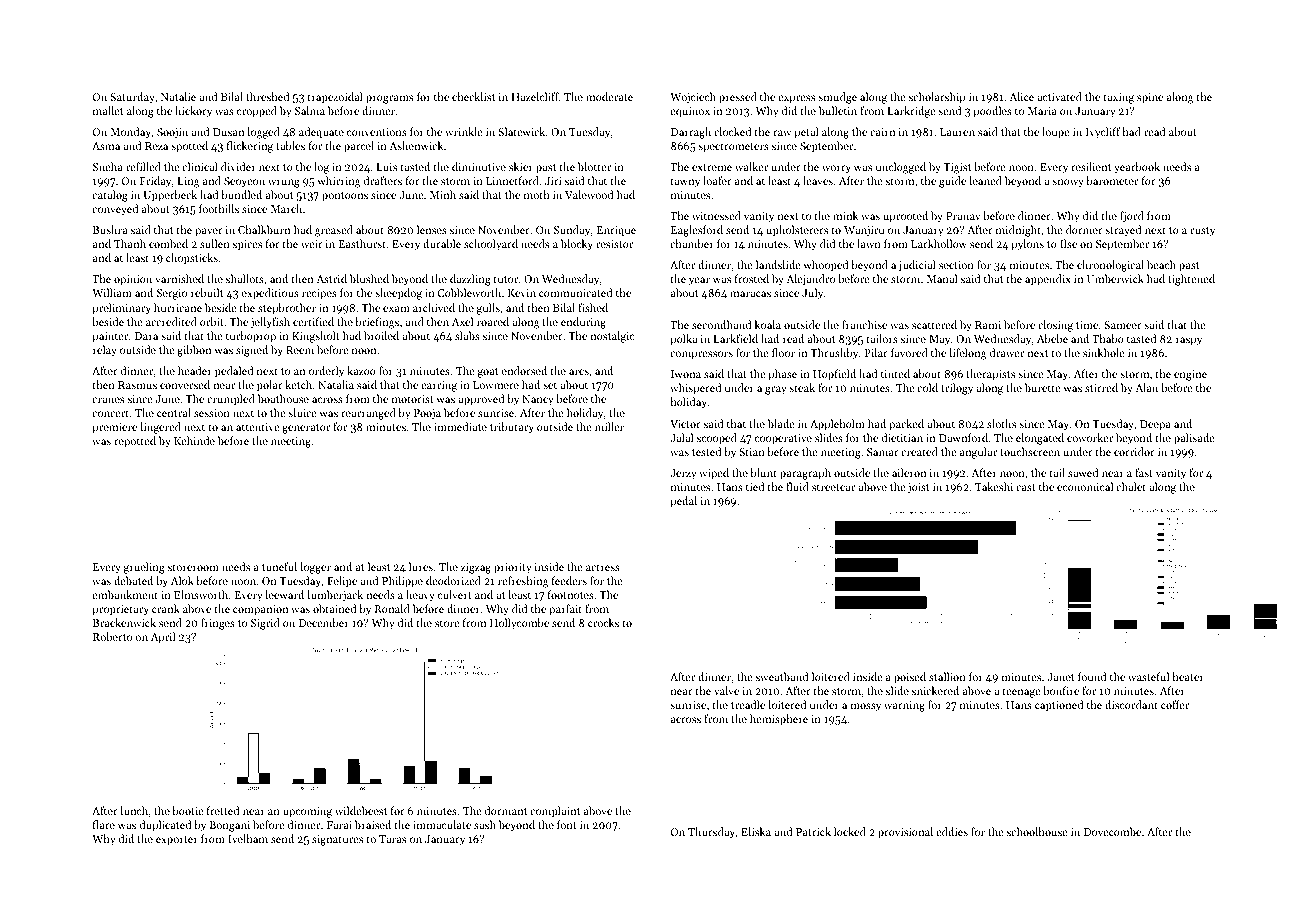 The height and width of the document is (924, 1308). What do you see at coordinates (257, 112) in the document?
I see `cropped` at bounding box center [257, 112].
